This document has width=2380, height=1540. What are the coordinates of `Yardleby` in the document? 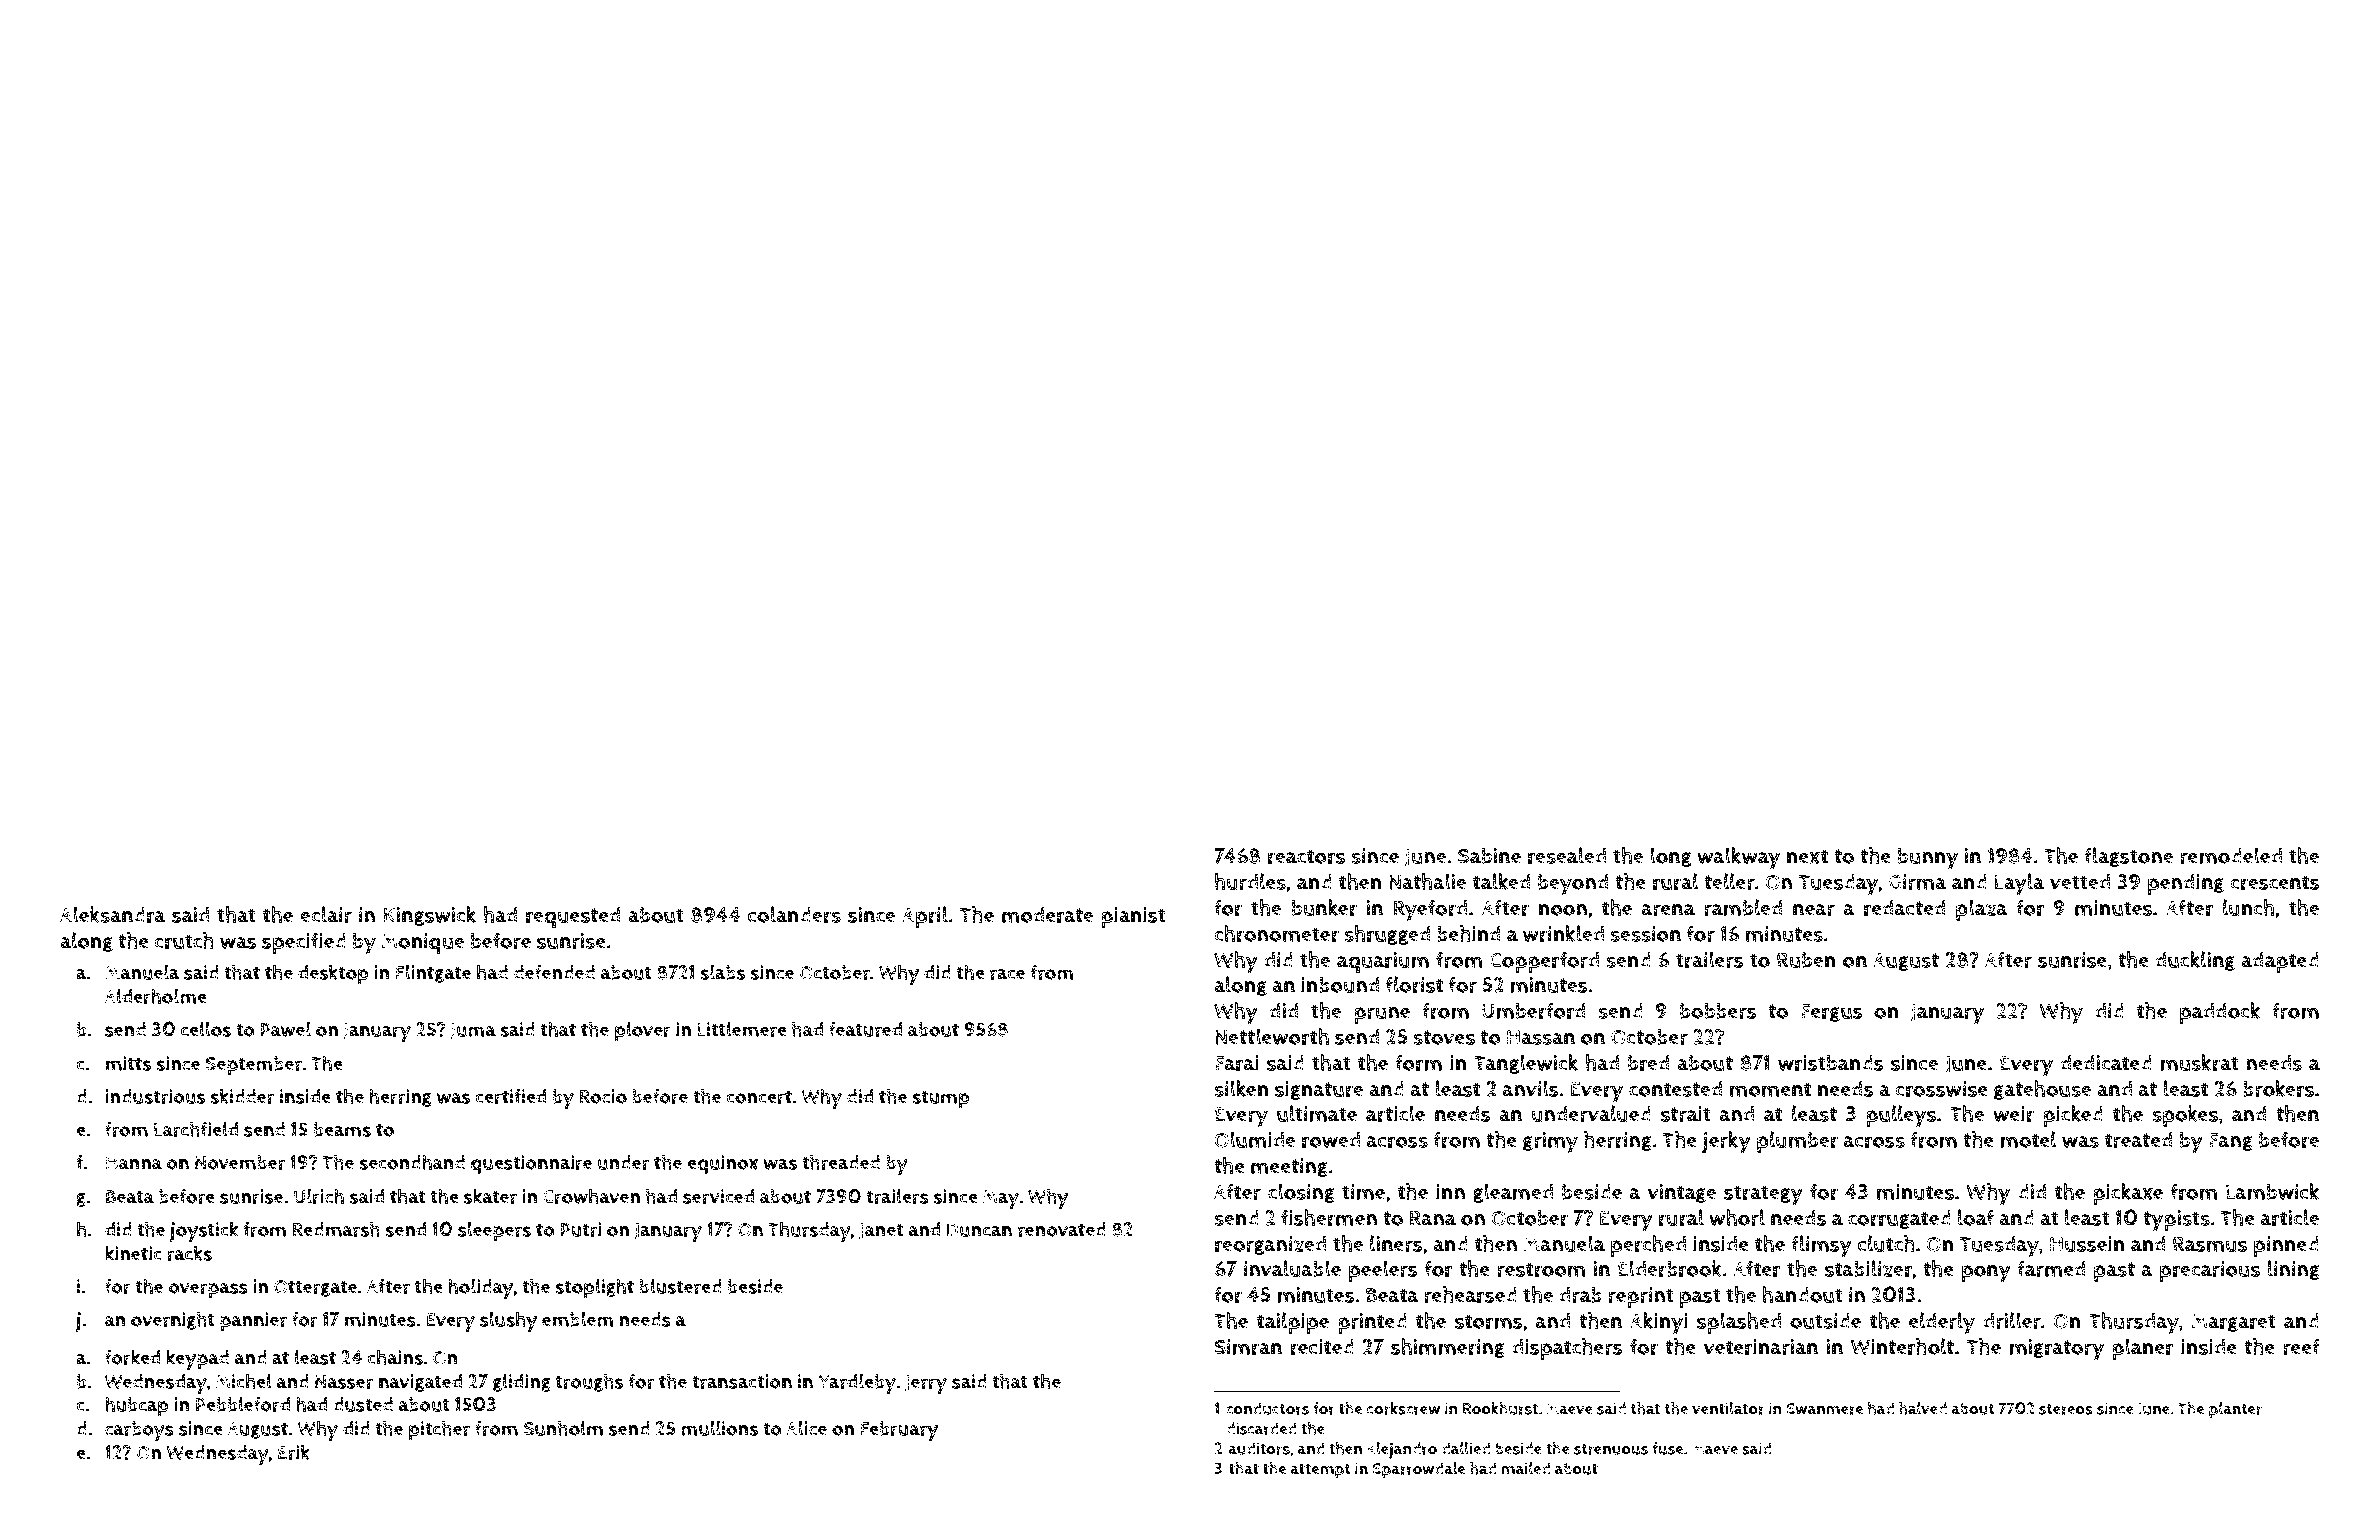 It's located at (857, 1383).
